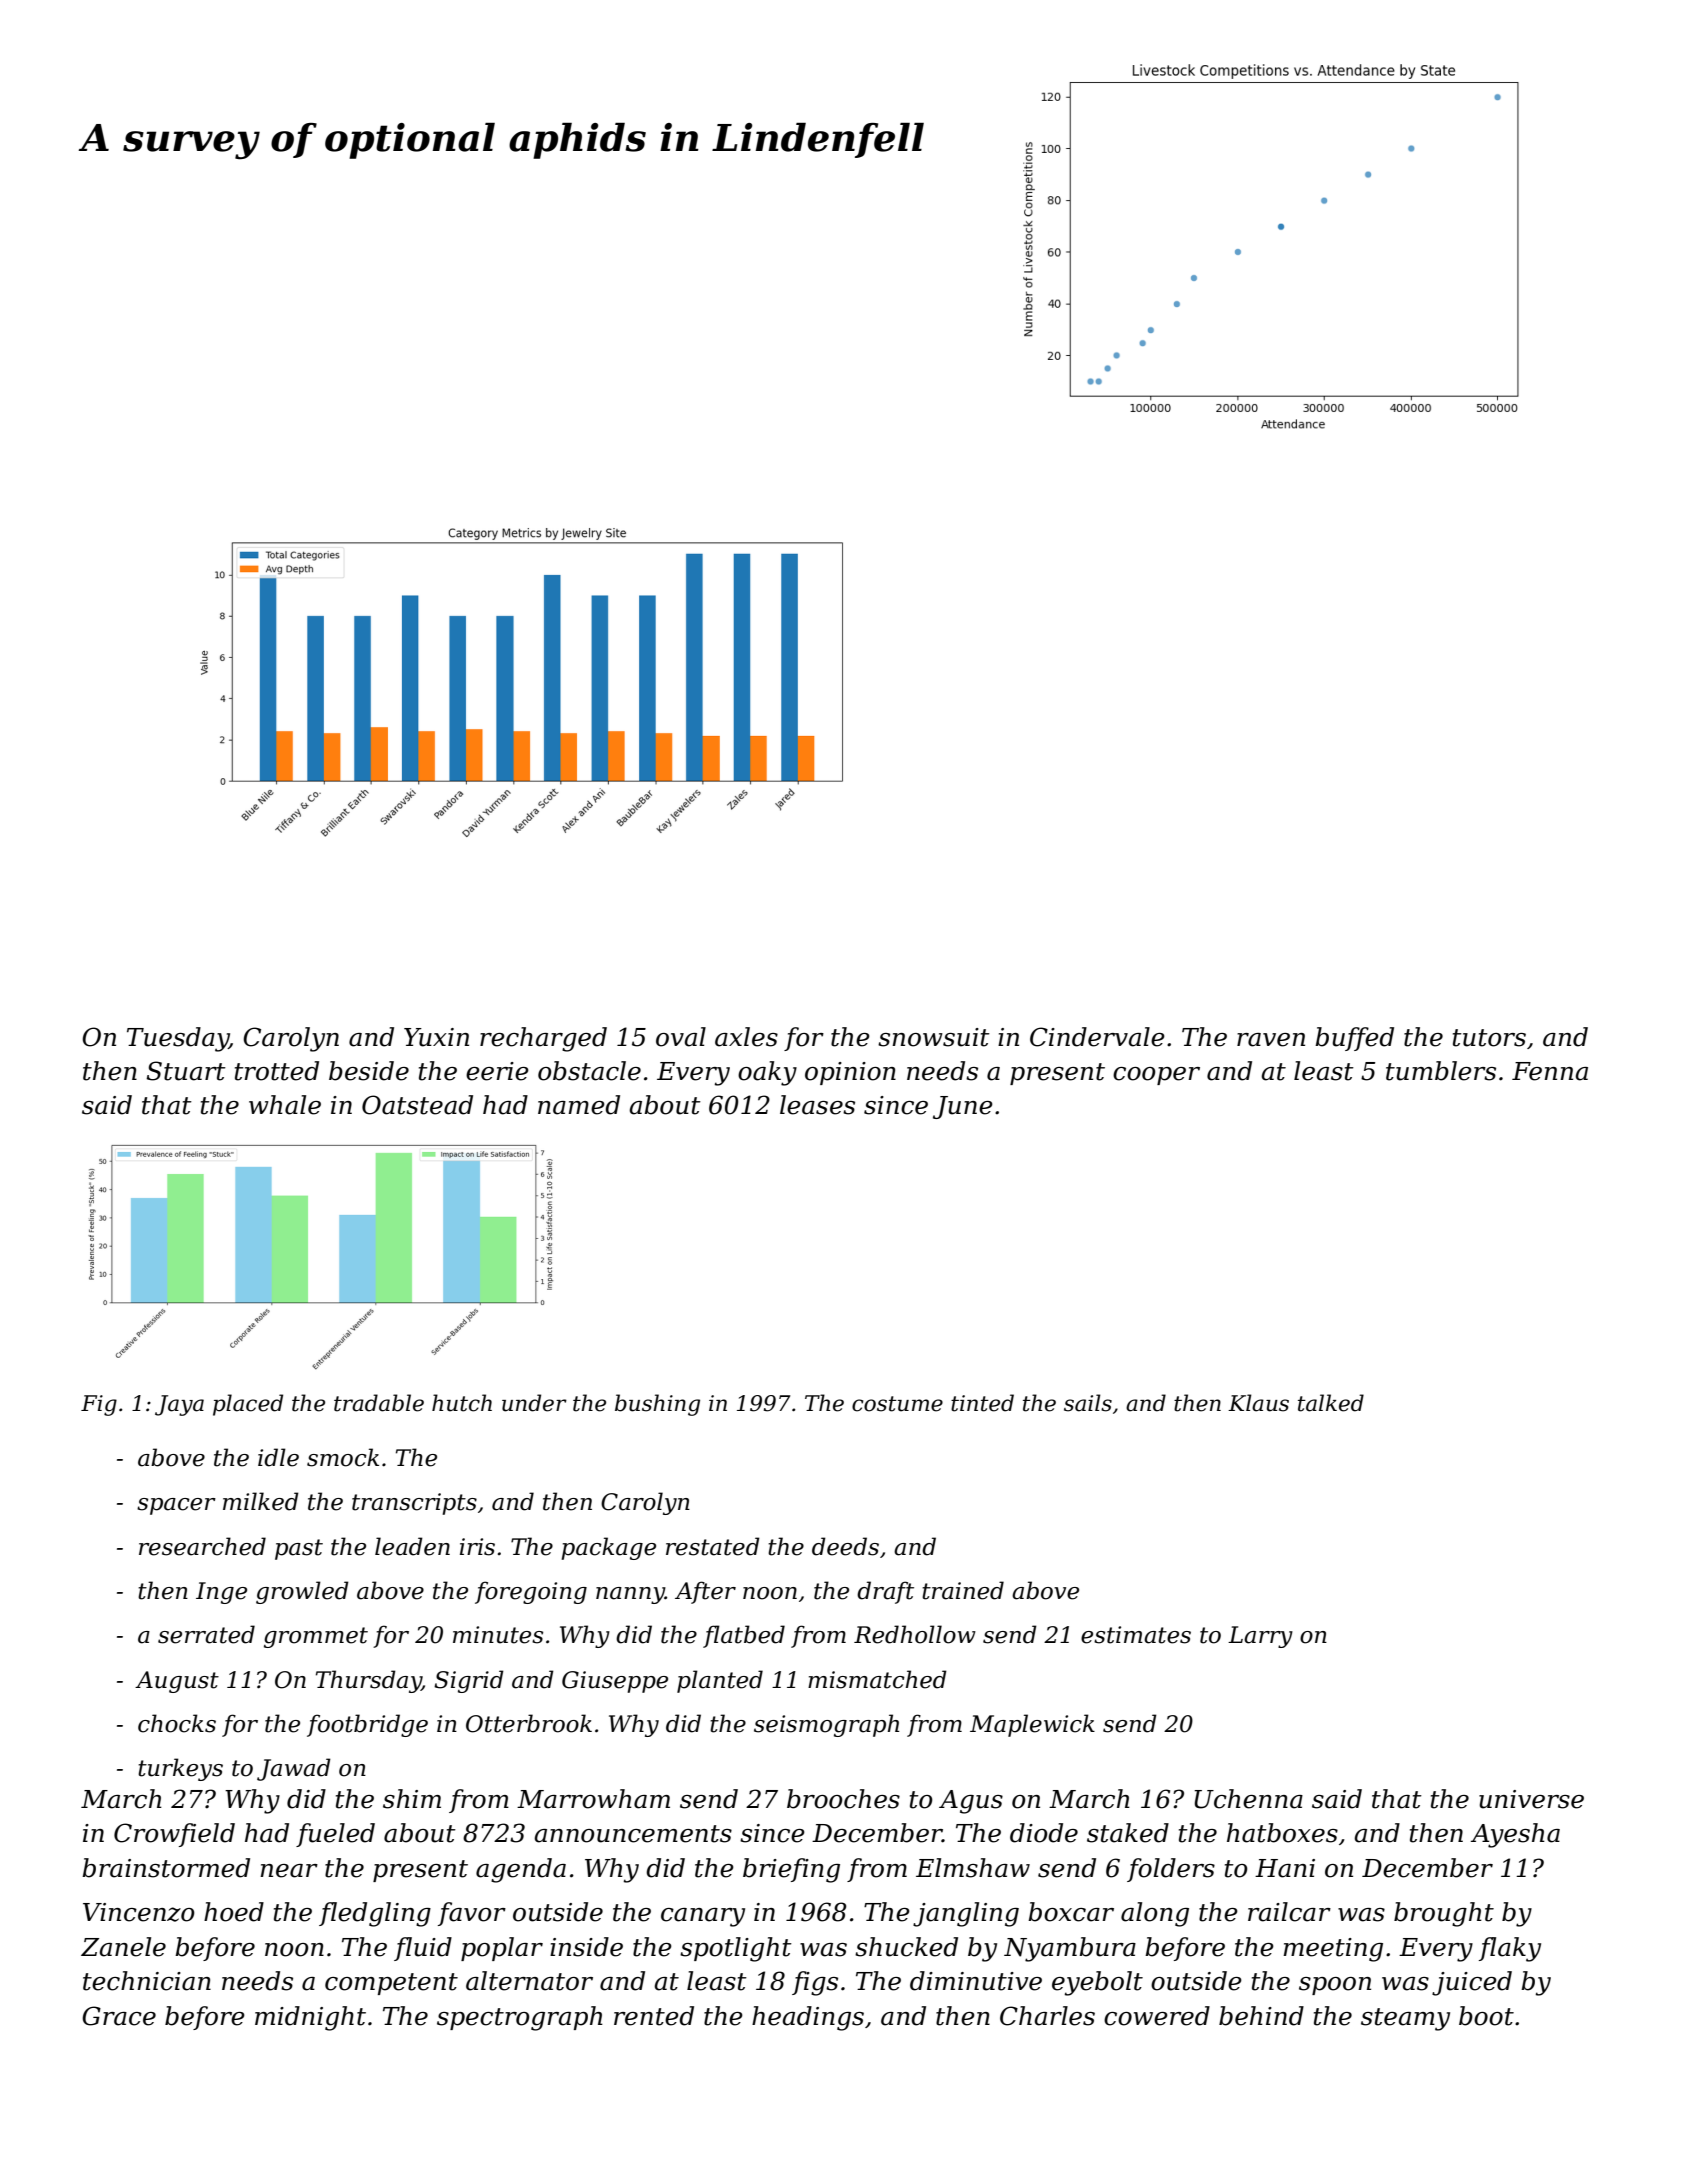 Image resolution: width=1683 pixels, height=2178 pixels. What do you see at coordinates (1032, 1725) in the document?
I see `Maplewick` at bounding box center [1032, 1725].
